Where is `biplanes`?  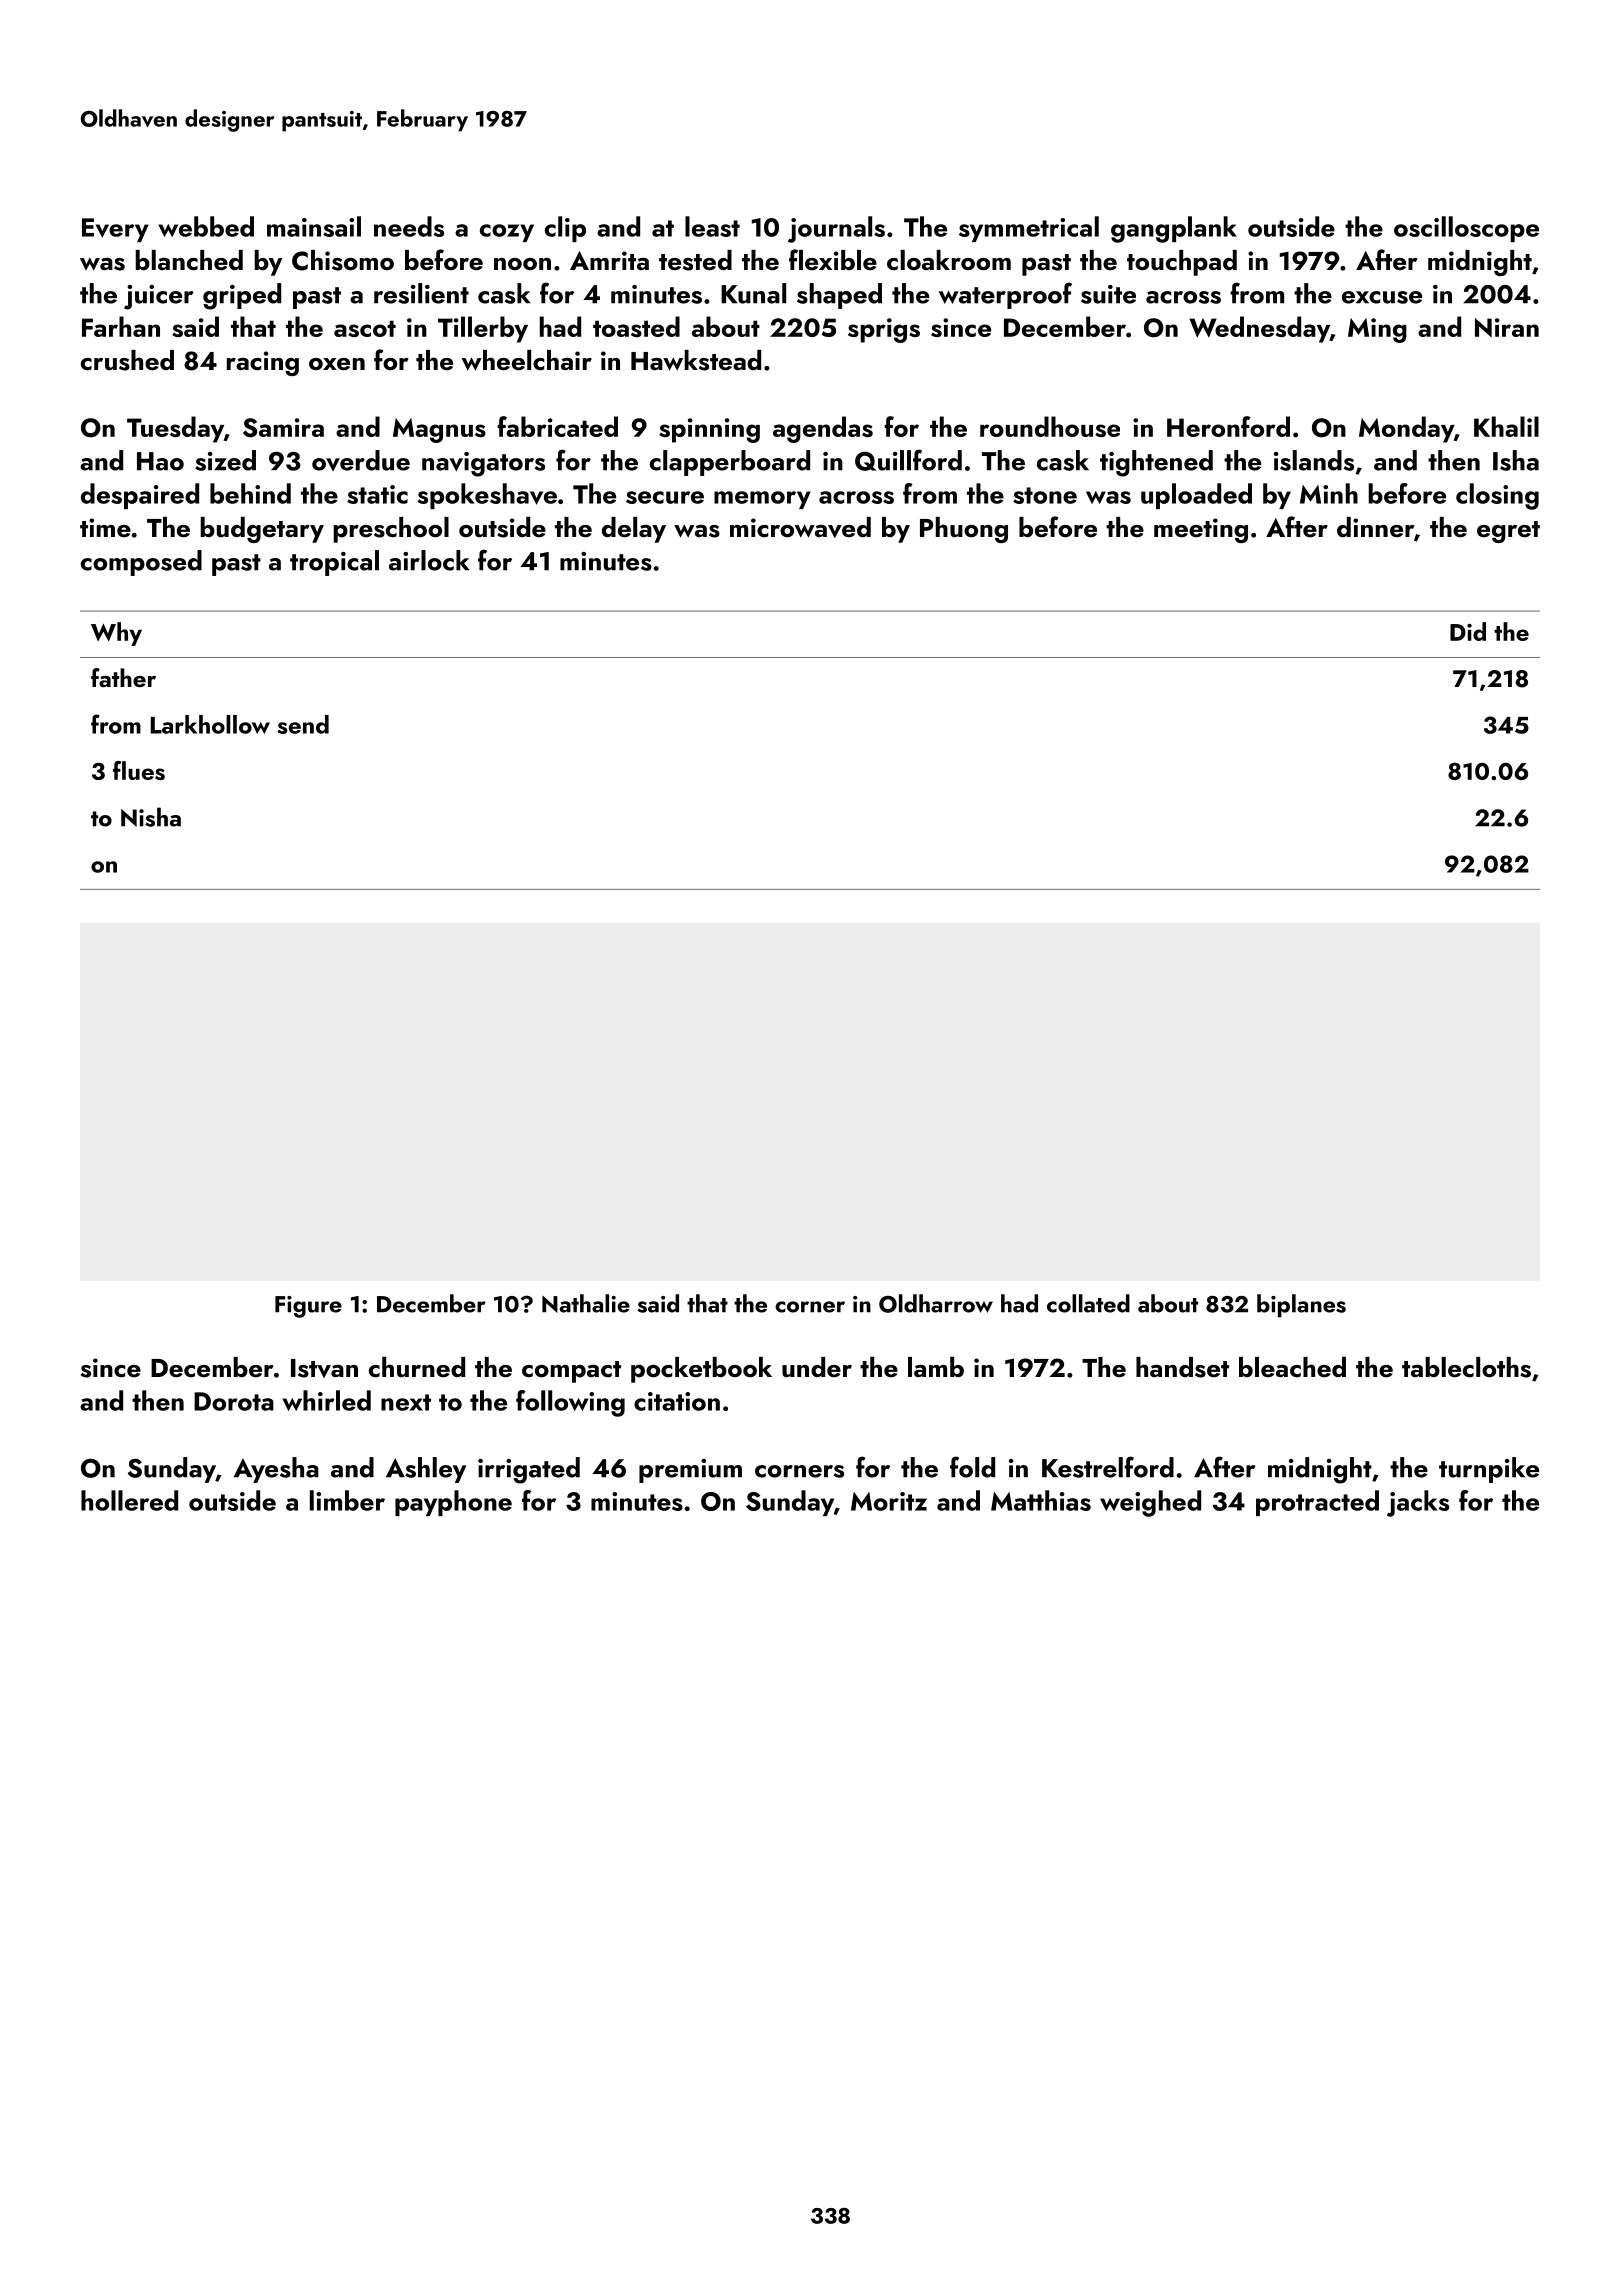 biplanes is located at coordinates (1301, 1306).
